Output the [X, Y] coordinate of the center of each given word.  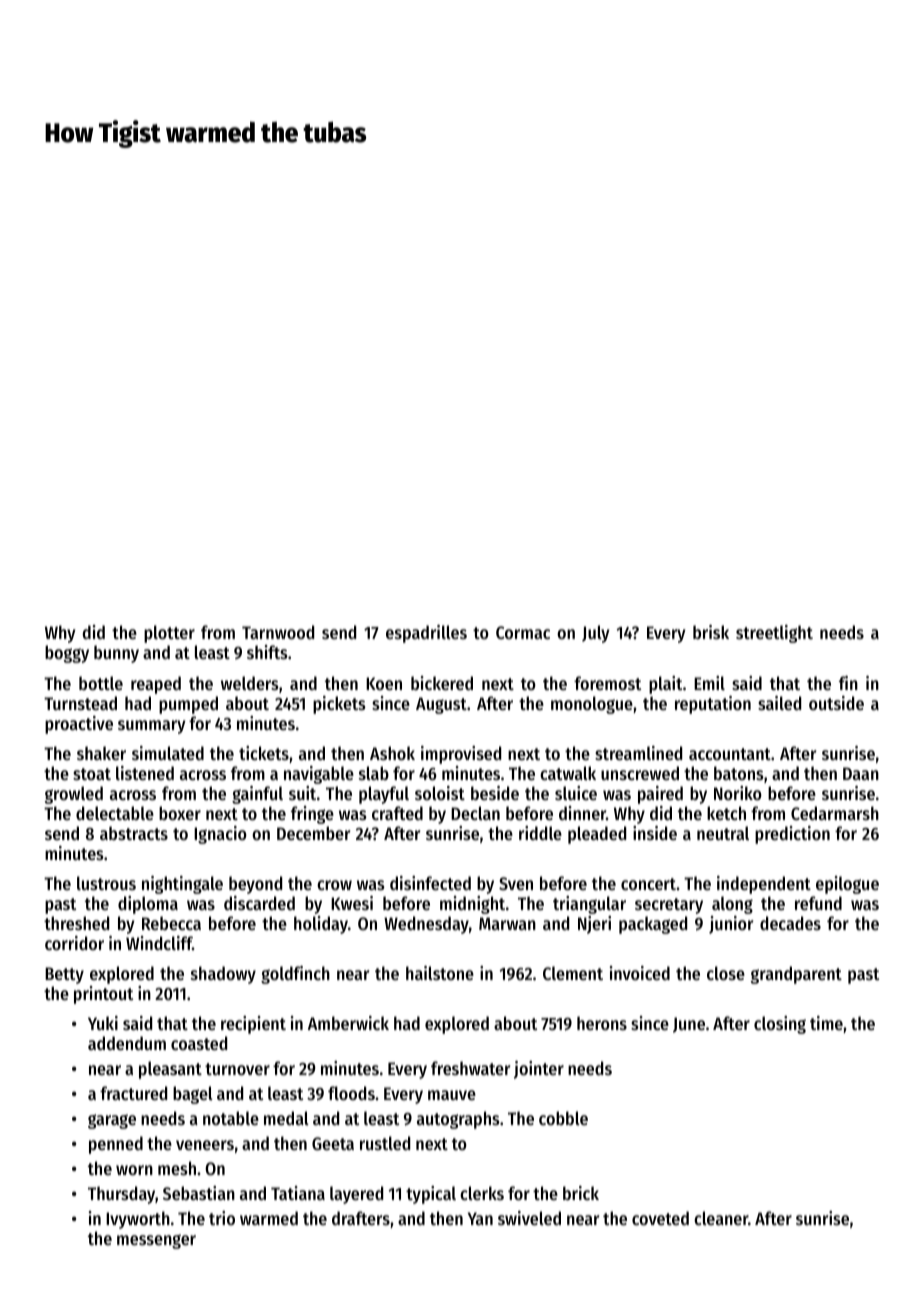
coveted [660, 1218]
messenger [156, 1241]
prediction [792, 835]
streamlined [638, 753]
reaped [156, 685]
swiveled [529, 1218]
